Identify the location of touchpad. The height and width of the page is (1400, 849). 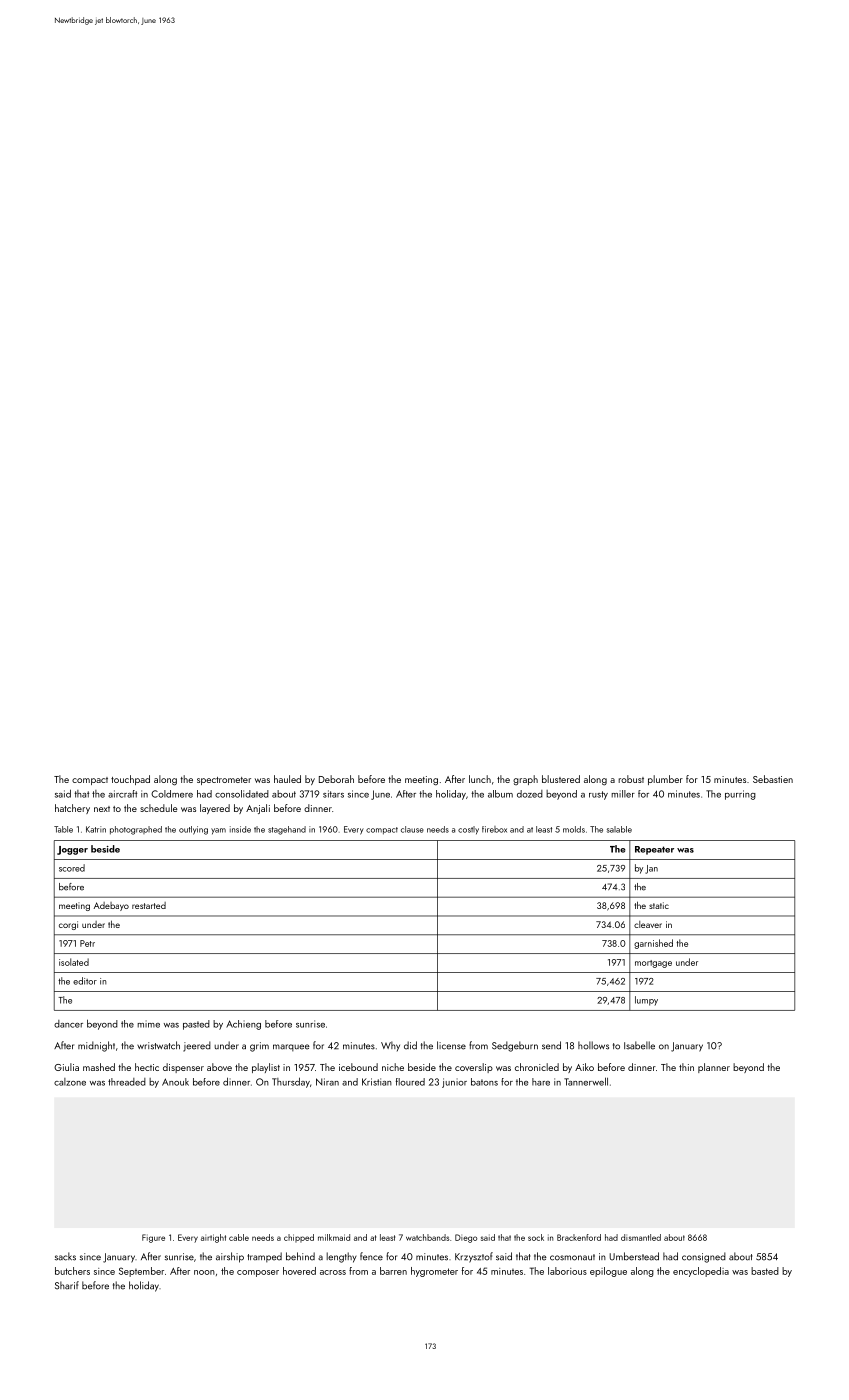
(130, 780).
